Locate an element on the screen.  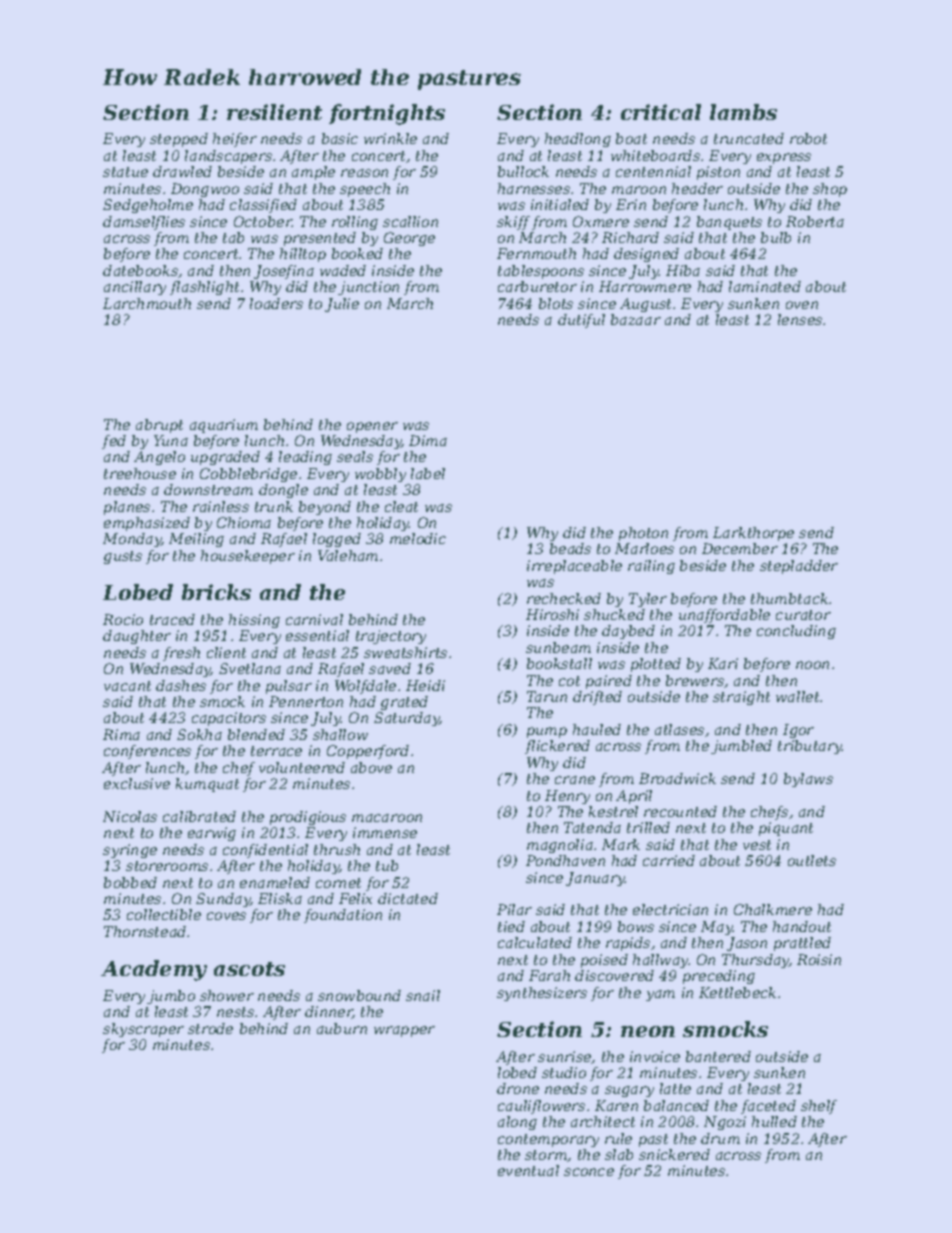
strode is located at coordinates (210, 1028).
